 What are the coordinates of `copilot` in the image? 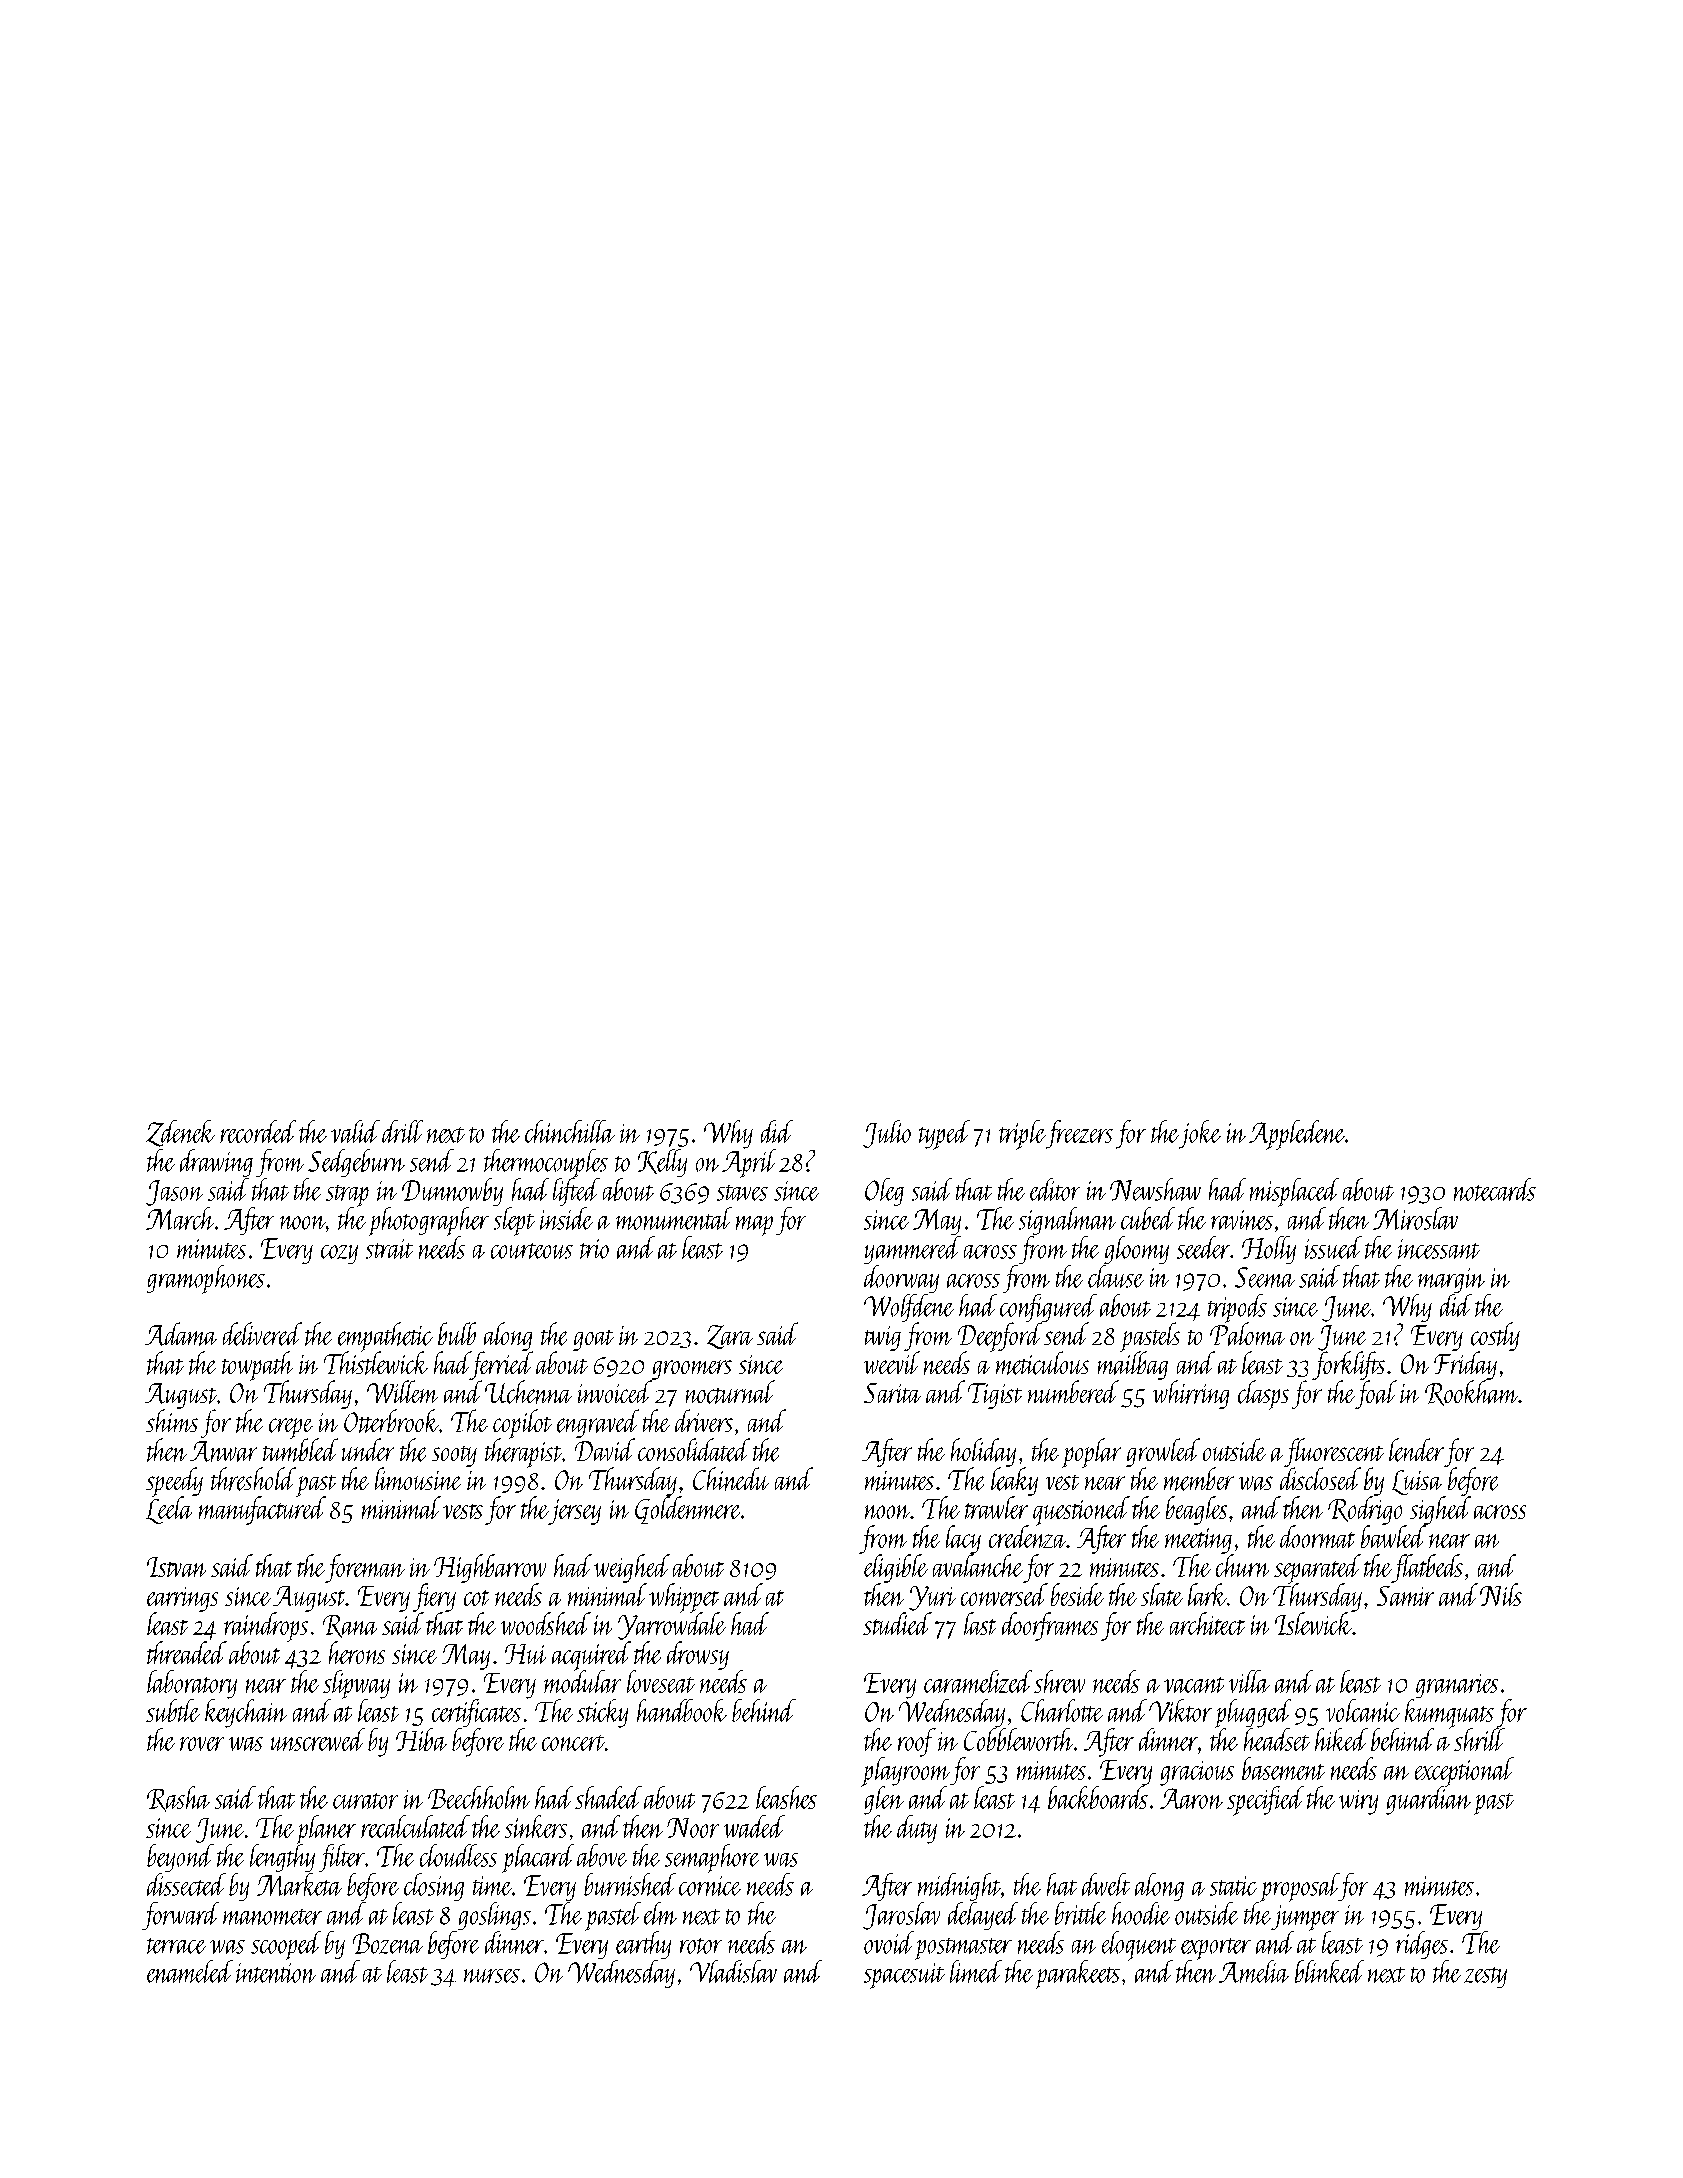 It's located at (522, 1424).
